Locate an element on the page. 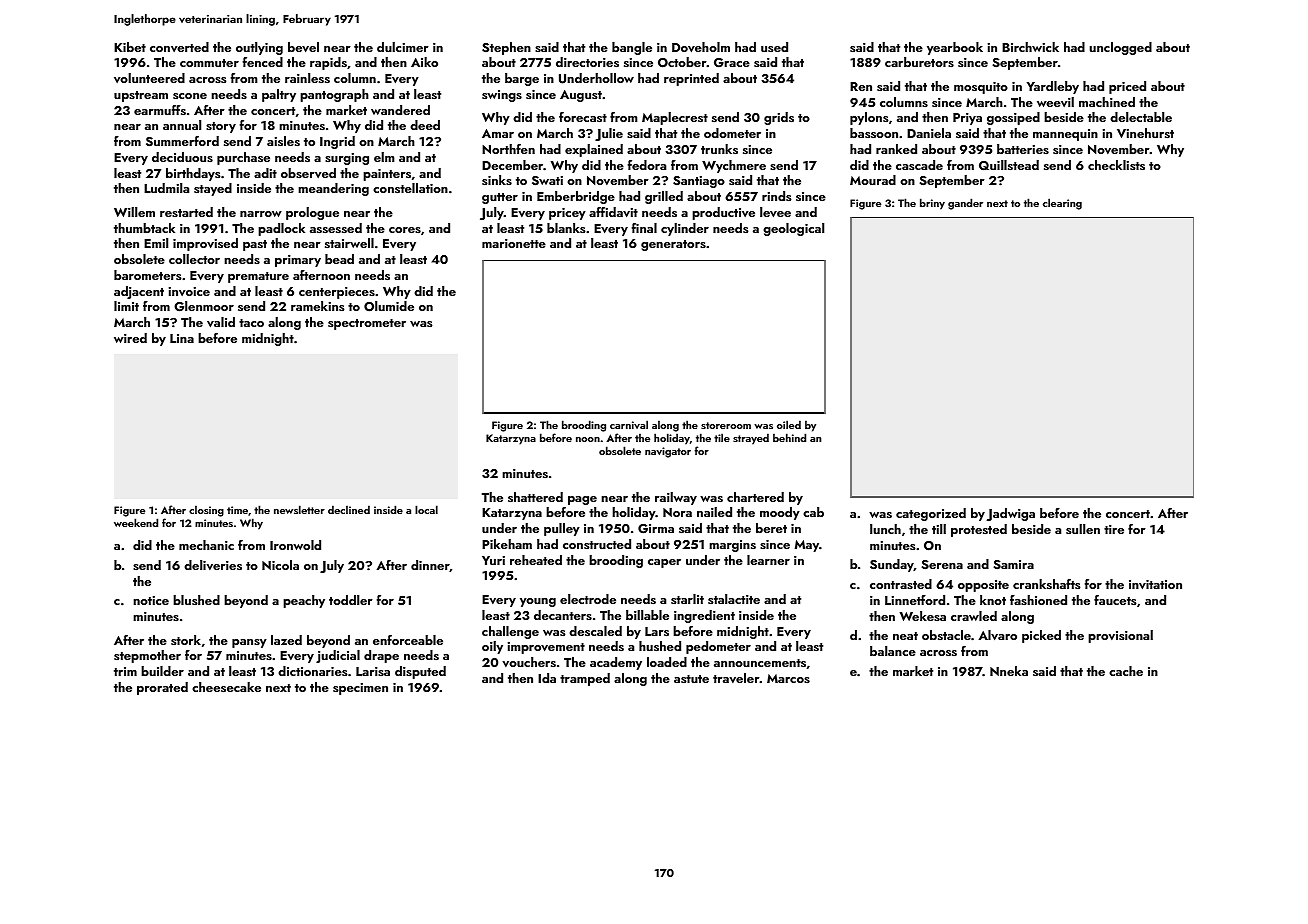 This document has width=1308, height=924. cheesecake is located at coordinates (226, 687).
